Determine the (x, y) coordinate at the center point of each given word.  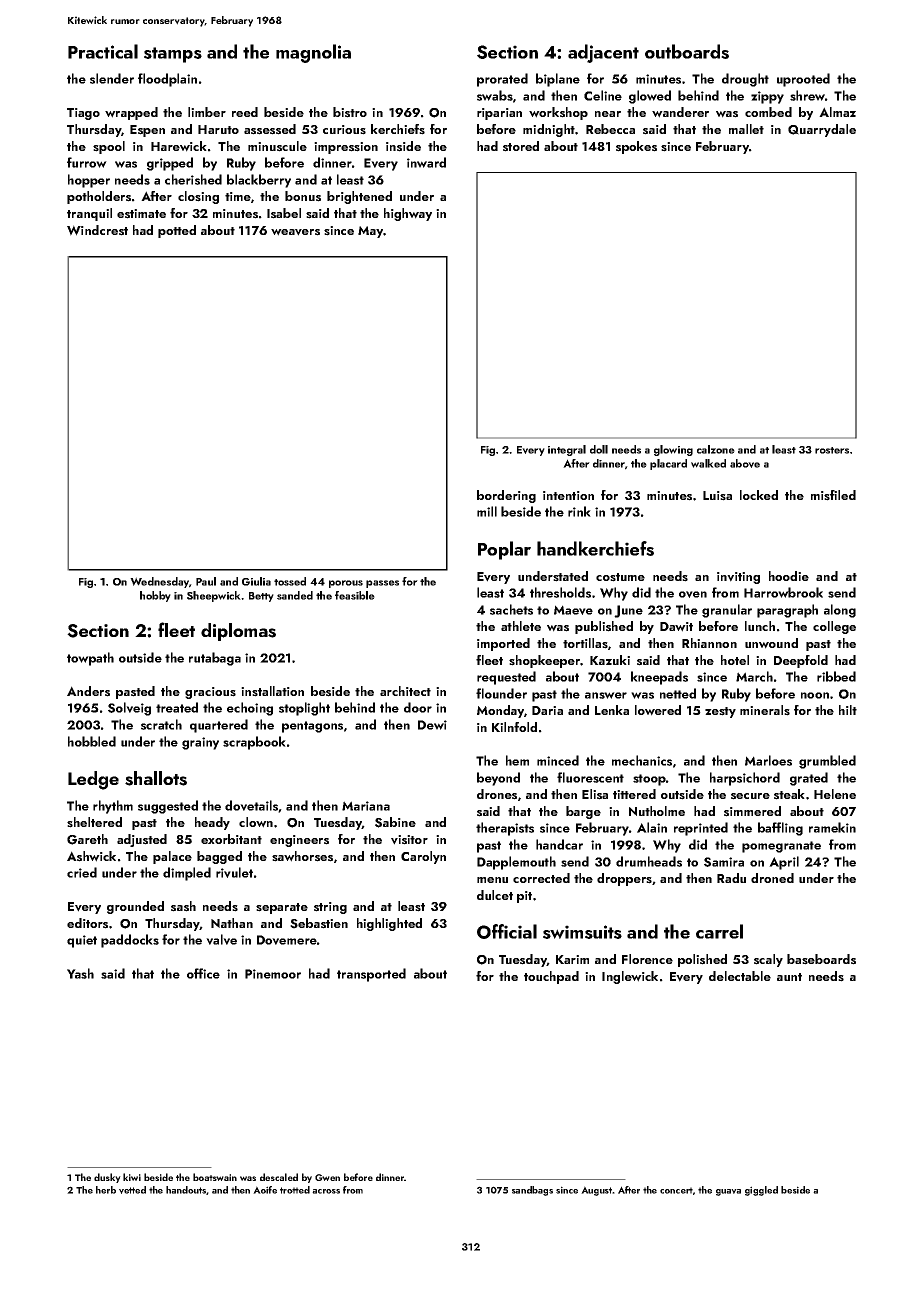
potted (177, 231)
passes (382, 584)
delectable (740, 976)
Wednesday (159, 582)
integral (567, 450)
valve (221, 939)
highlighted (389, 924)
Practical (103, 51)
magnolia (313, 53)
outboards (687, 51)
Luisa (717, 496)
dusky (107, 1178)
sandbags (532, 1191)
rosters (832, 450)
